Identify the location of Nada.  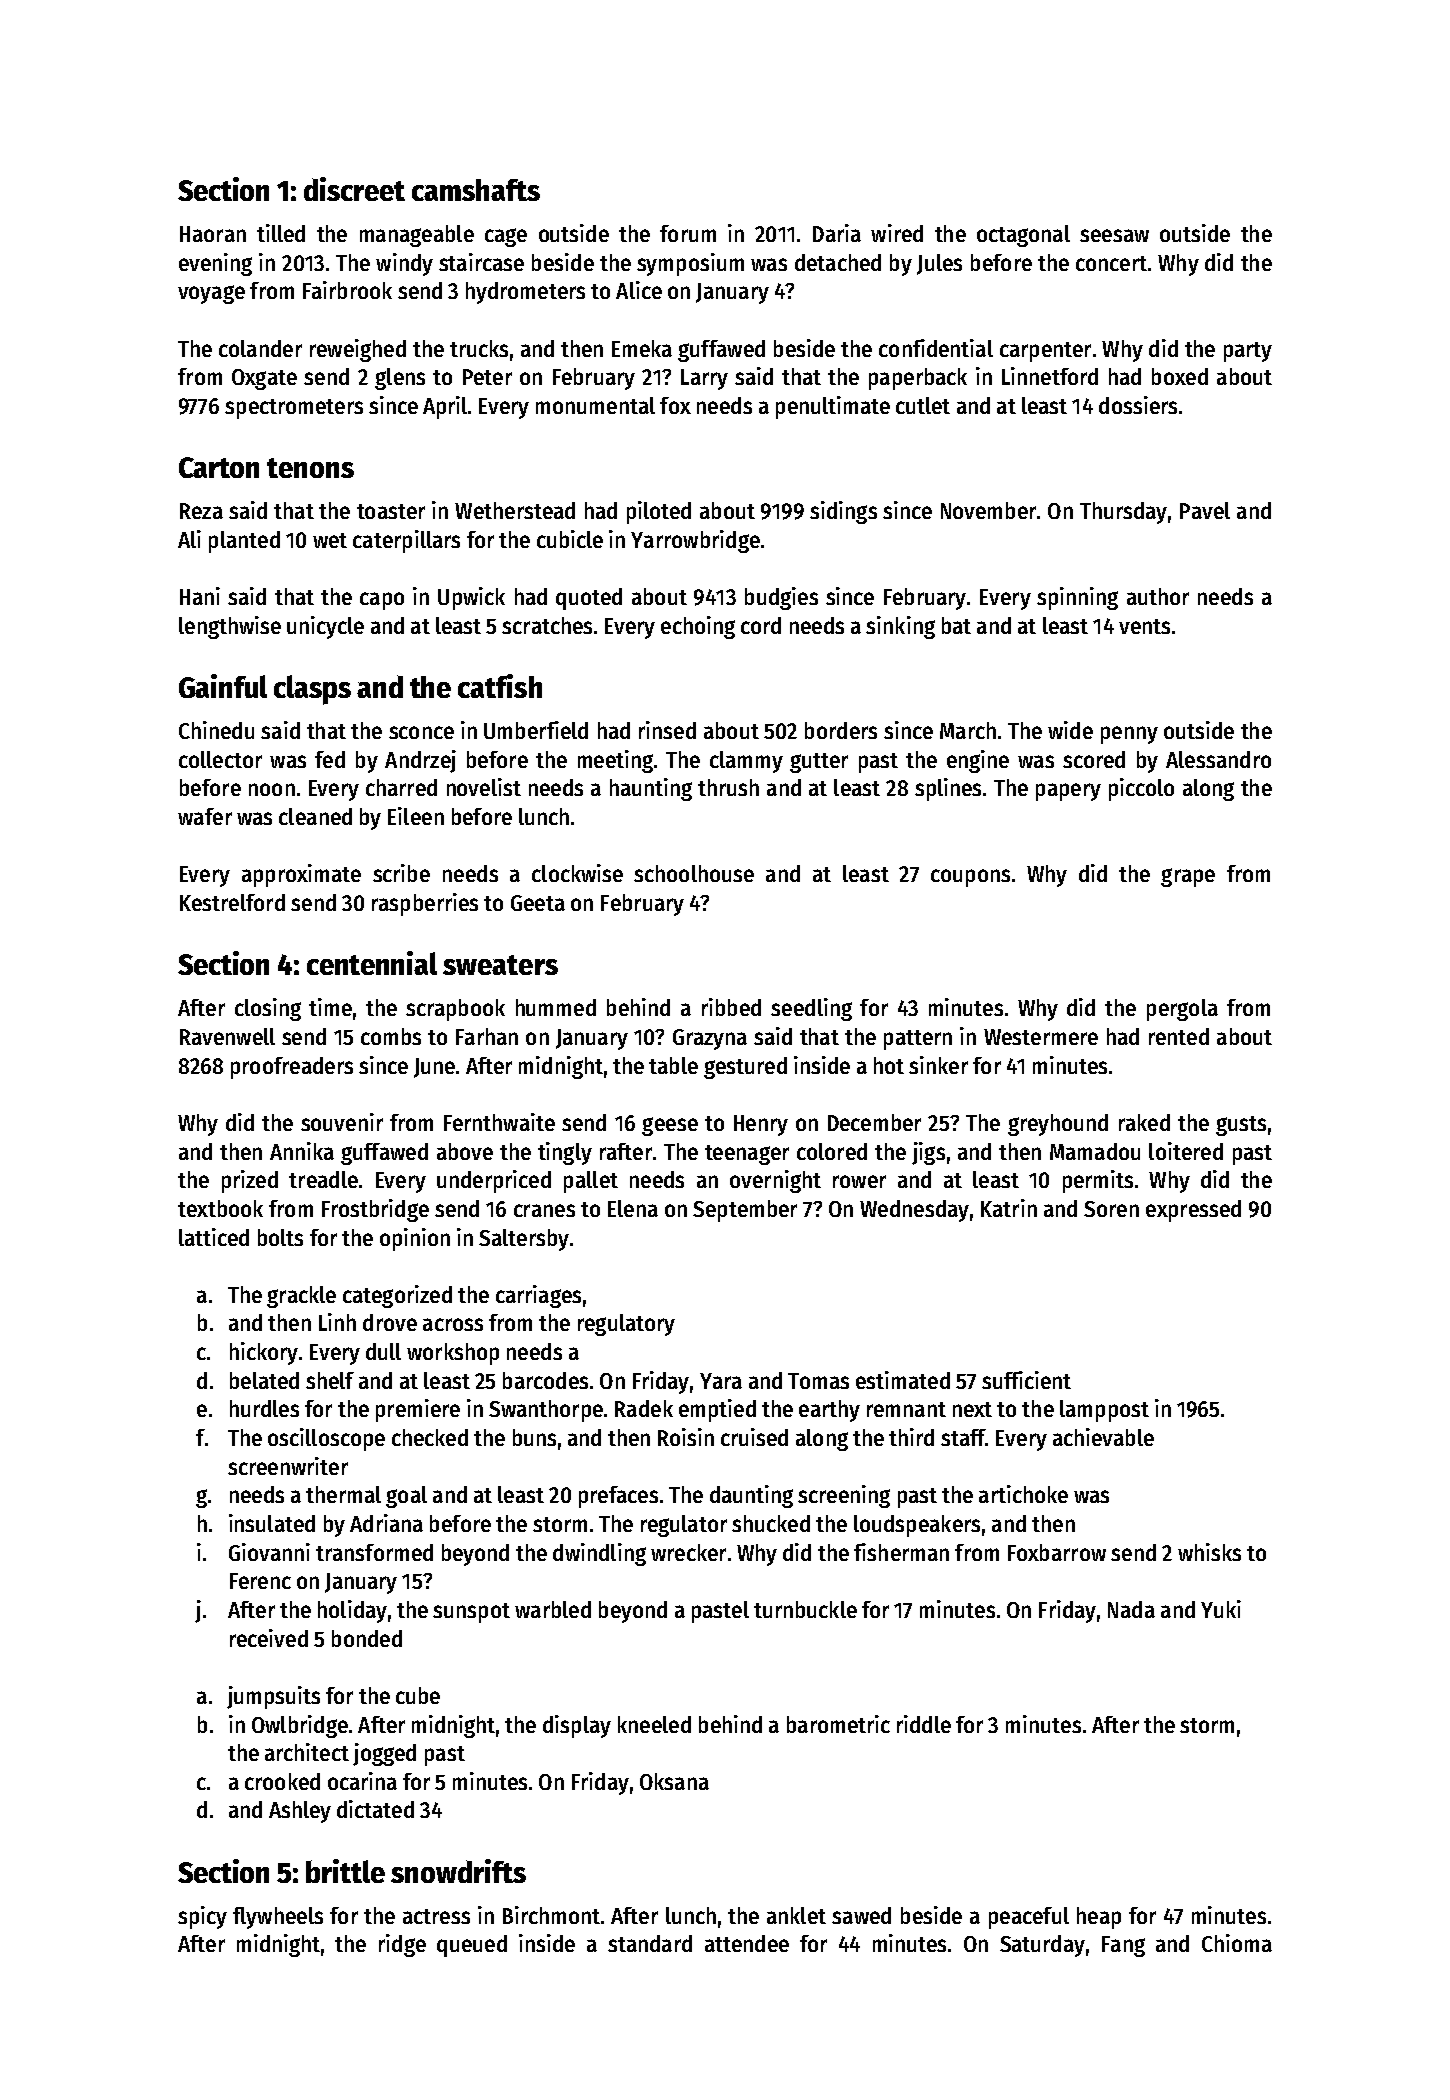
(1131, 1609).
